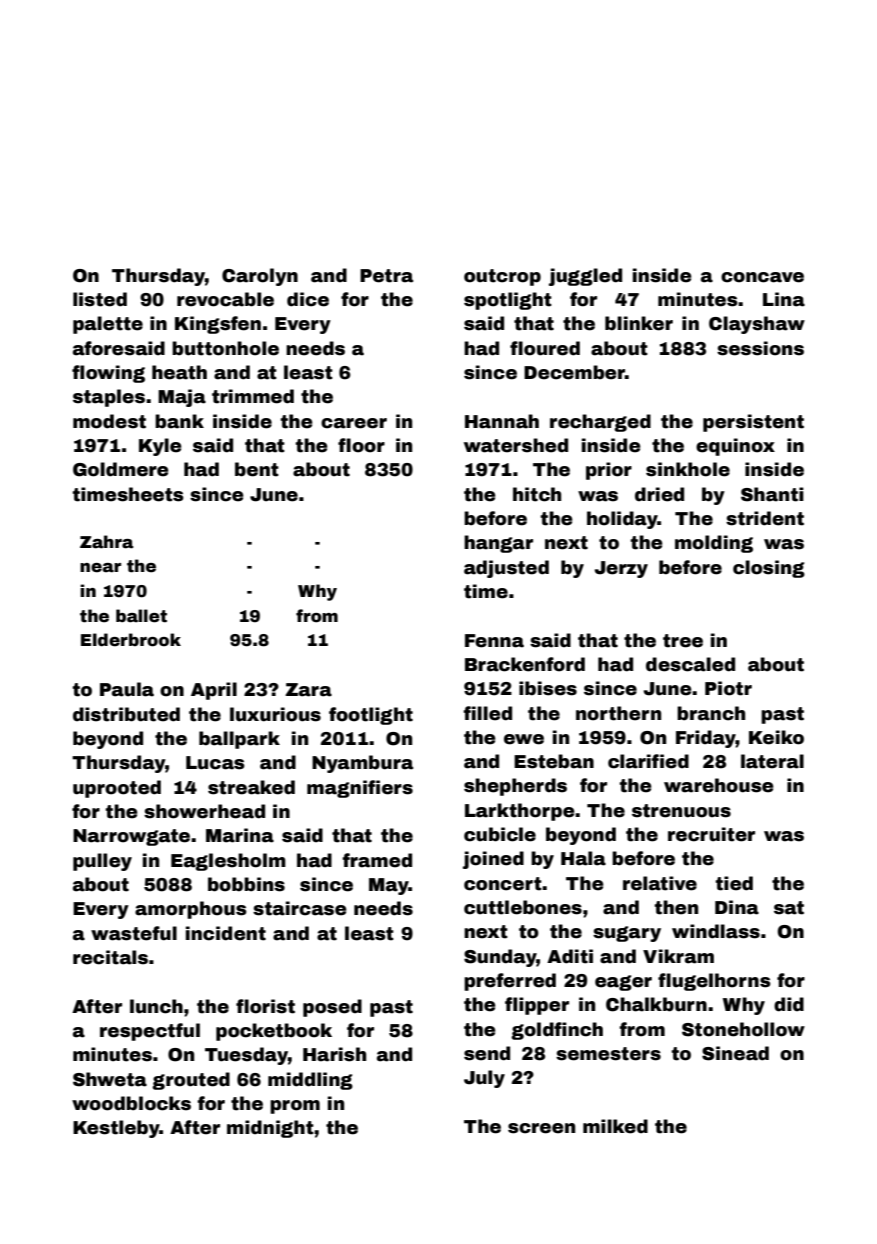 The height and width of the screenshot is (1244, 877). What do you see at coordinates (676, 907) in the screenshot?
I see `then` at bounding box center [676, 907].
